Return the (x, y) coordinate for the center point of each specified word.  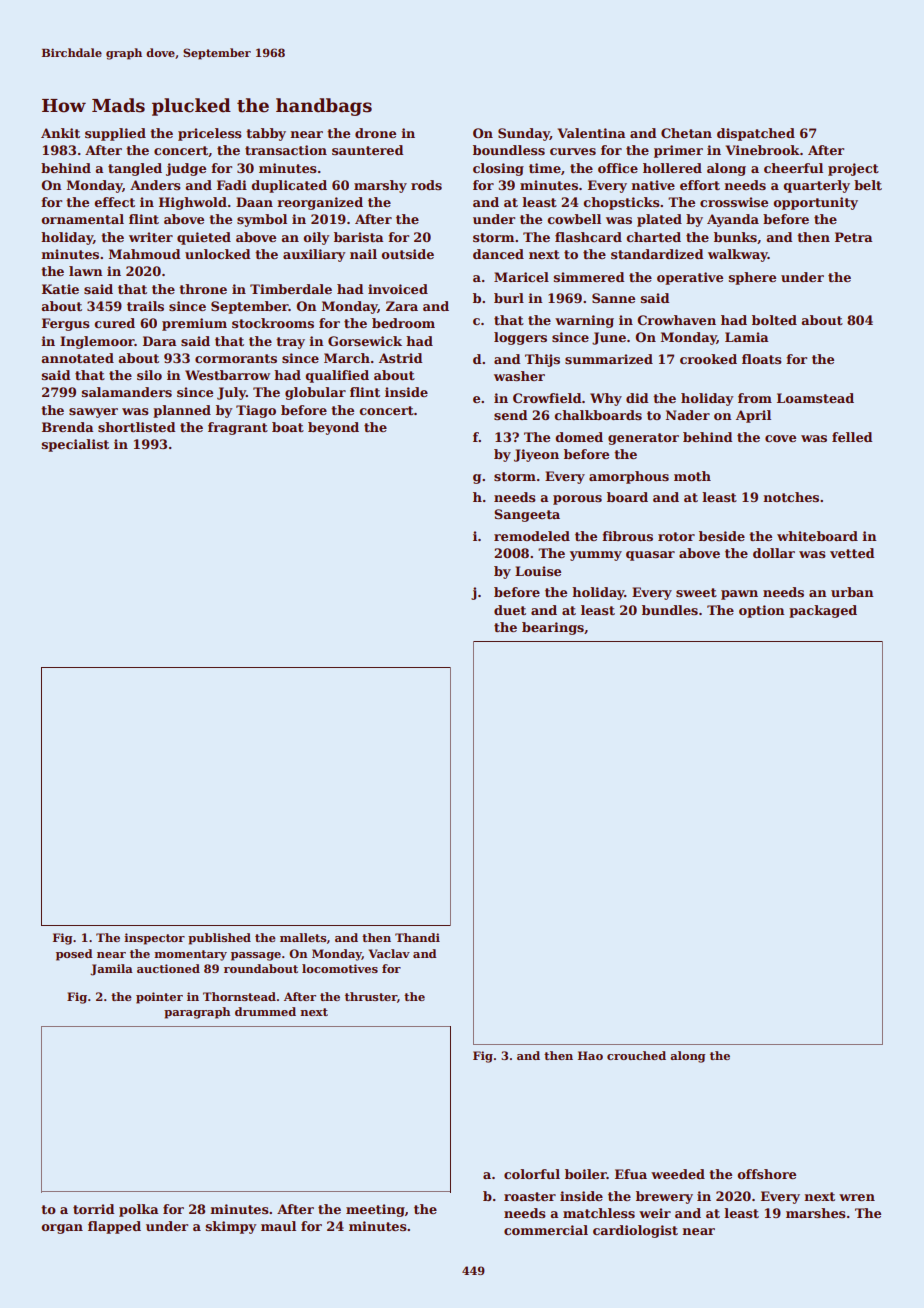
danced (498, 254)
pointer (159, 998)
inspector (154, 939)
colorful (532, 1174)
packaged (823, 611)
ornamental (82, 219)
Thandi (417, 937)
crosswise (734, 202)
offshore (766, 1174)
